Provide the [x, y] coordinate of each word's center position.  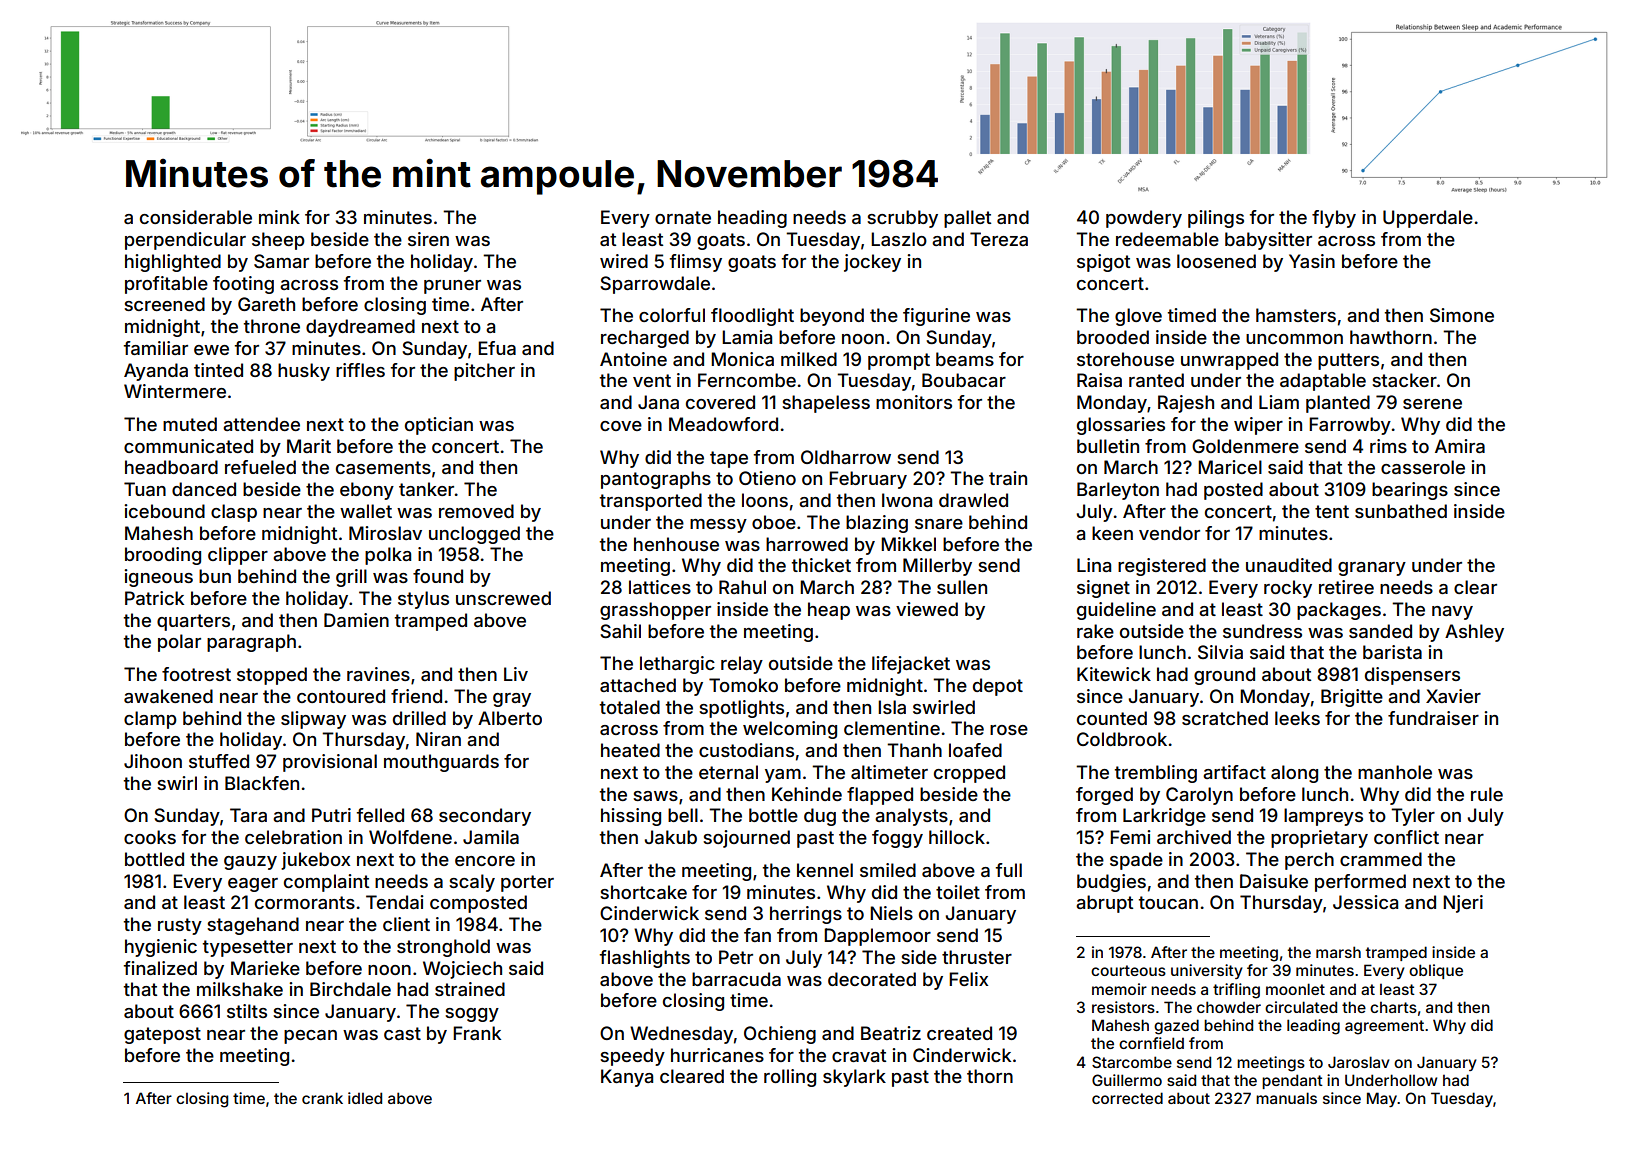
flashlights [645, 959]
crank [322, 1098]
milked [809, 359]
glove [1138, 317]
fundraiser [1433, 718]
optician [439, 426]
